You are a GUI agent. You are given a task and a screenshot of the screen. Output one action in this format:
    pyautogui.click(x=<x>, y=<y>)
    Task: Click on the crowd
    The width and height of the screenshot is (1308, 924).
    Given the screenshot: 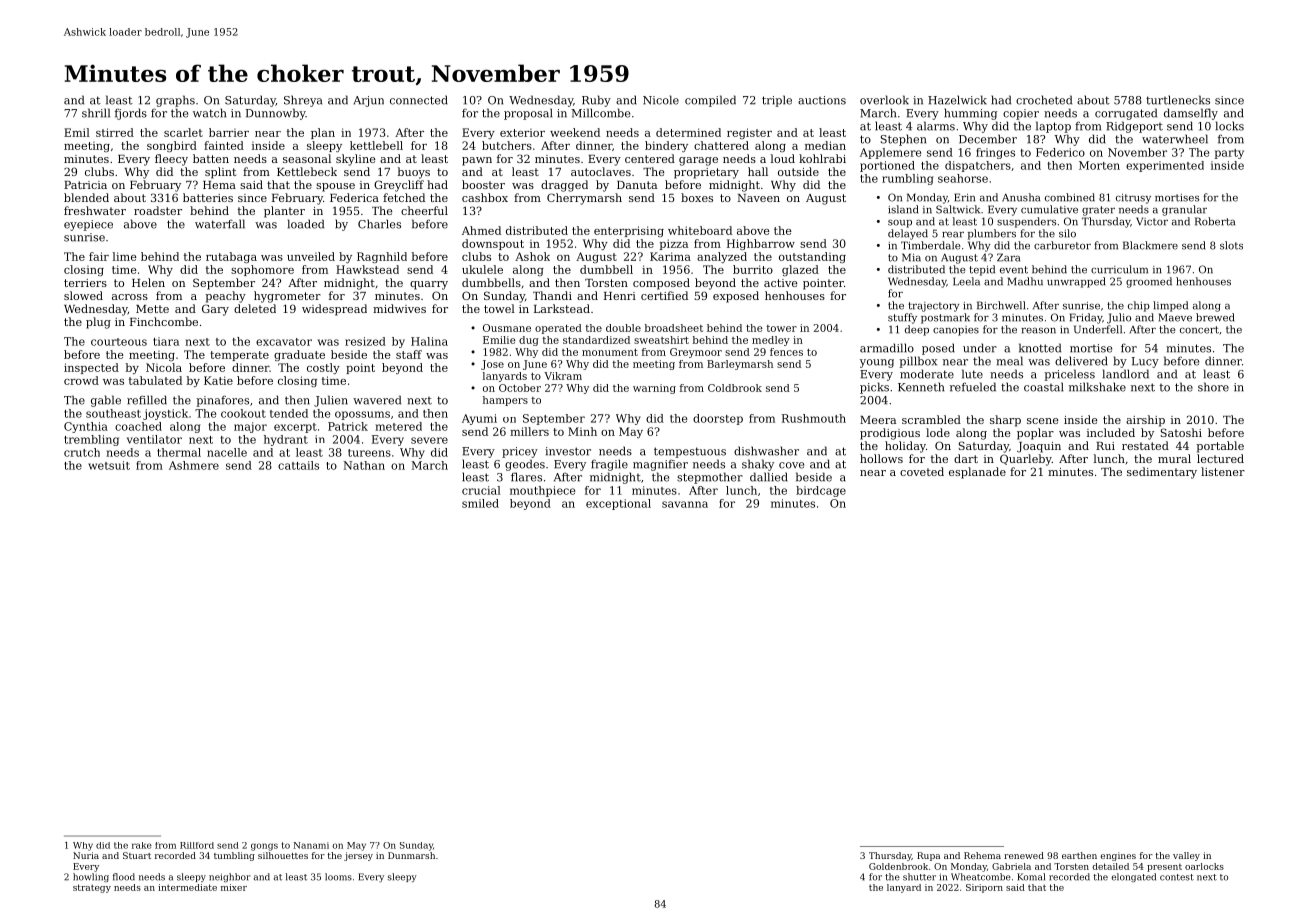 What is the action you would take?
    pyautogui.click(x=81, y=380)
